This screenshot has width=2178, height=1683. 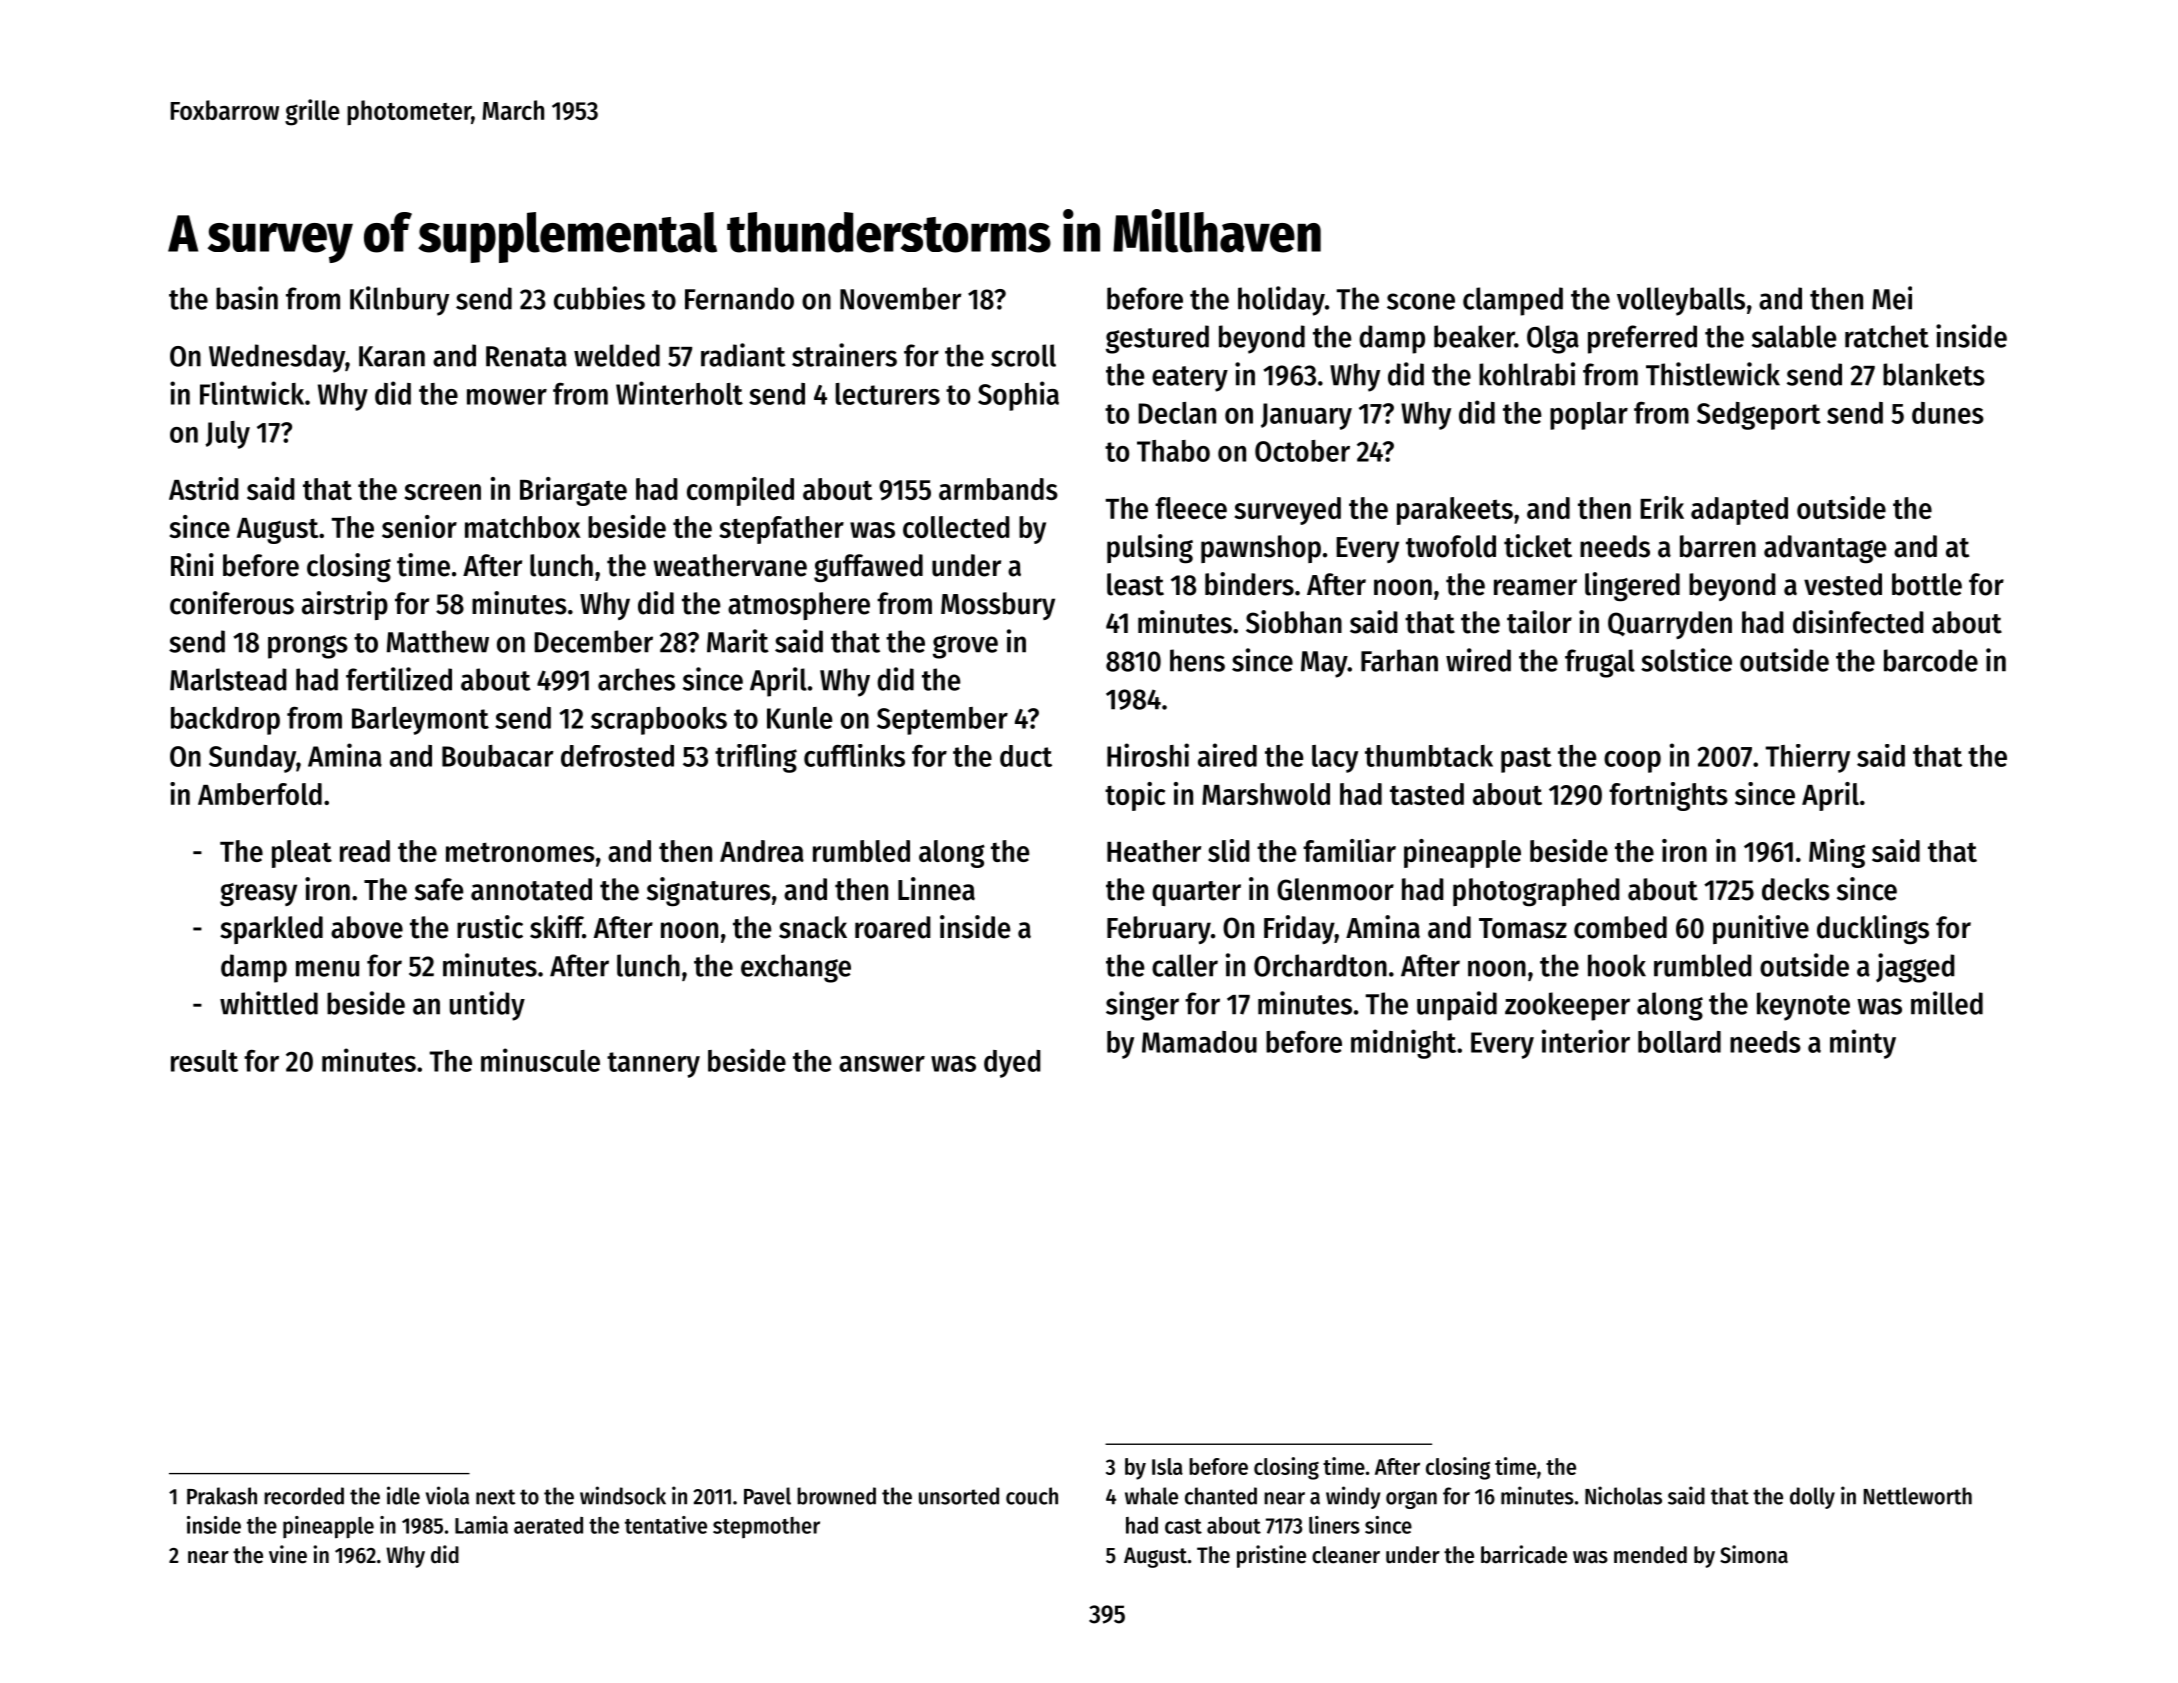 I want to click on hens, so click(x=1197, y=660).
